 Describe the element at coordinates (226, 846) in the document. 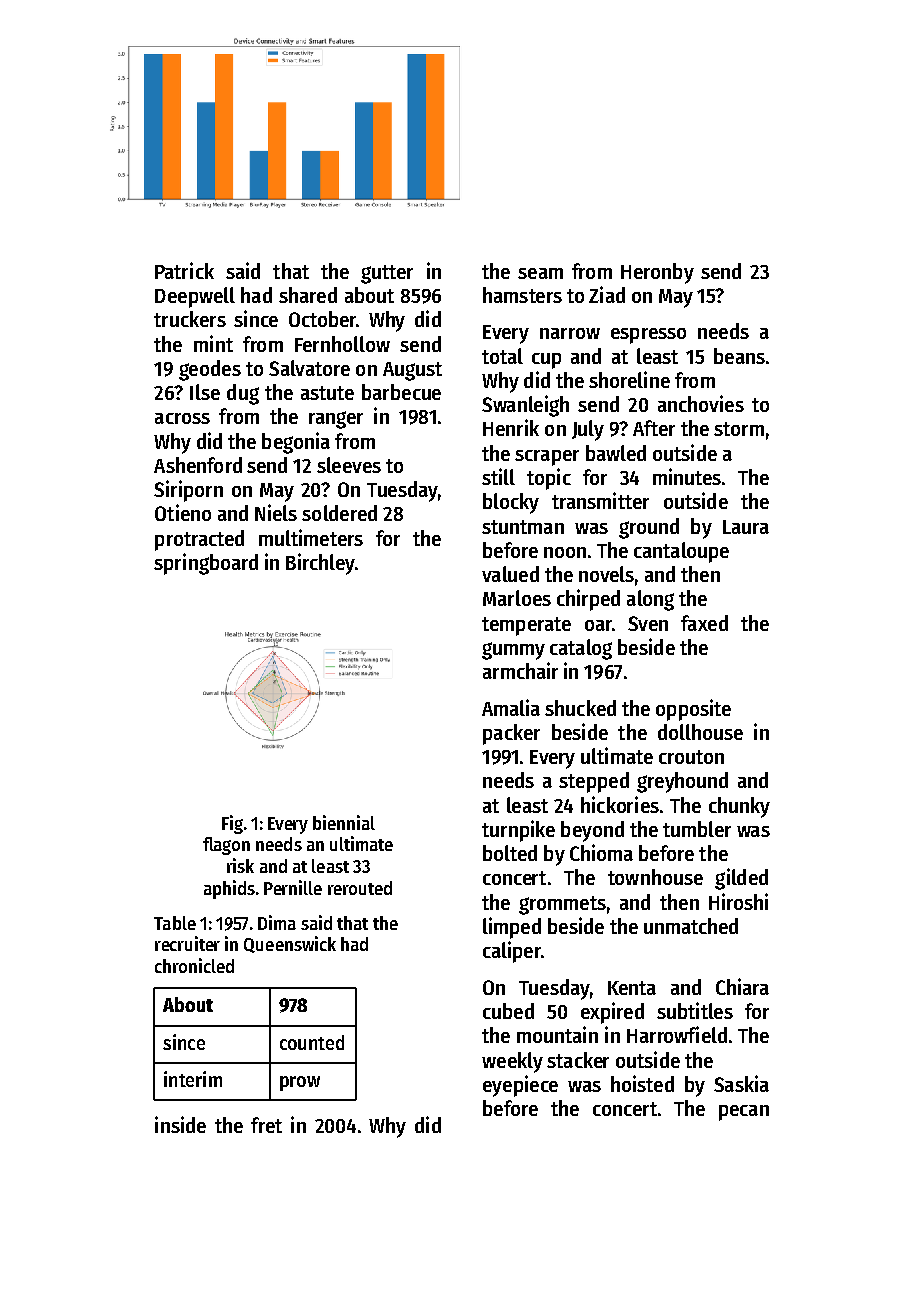

I see `flagon` at that location.
